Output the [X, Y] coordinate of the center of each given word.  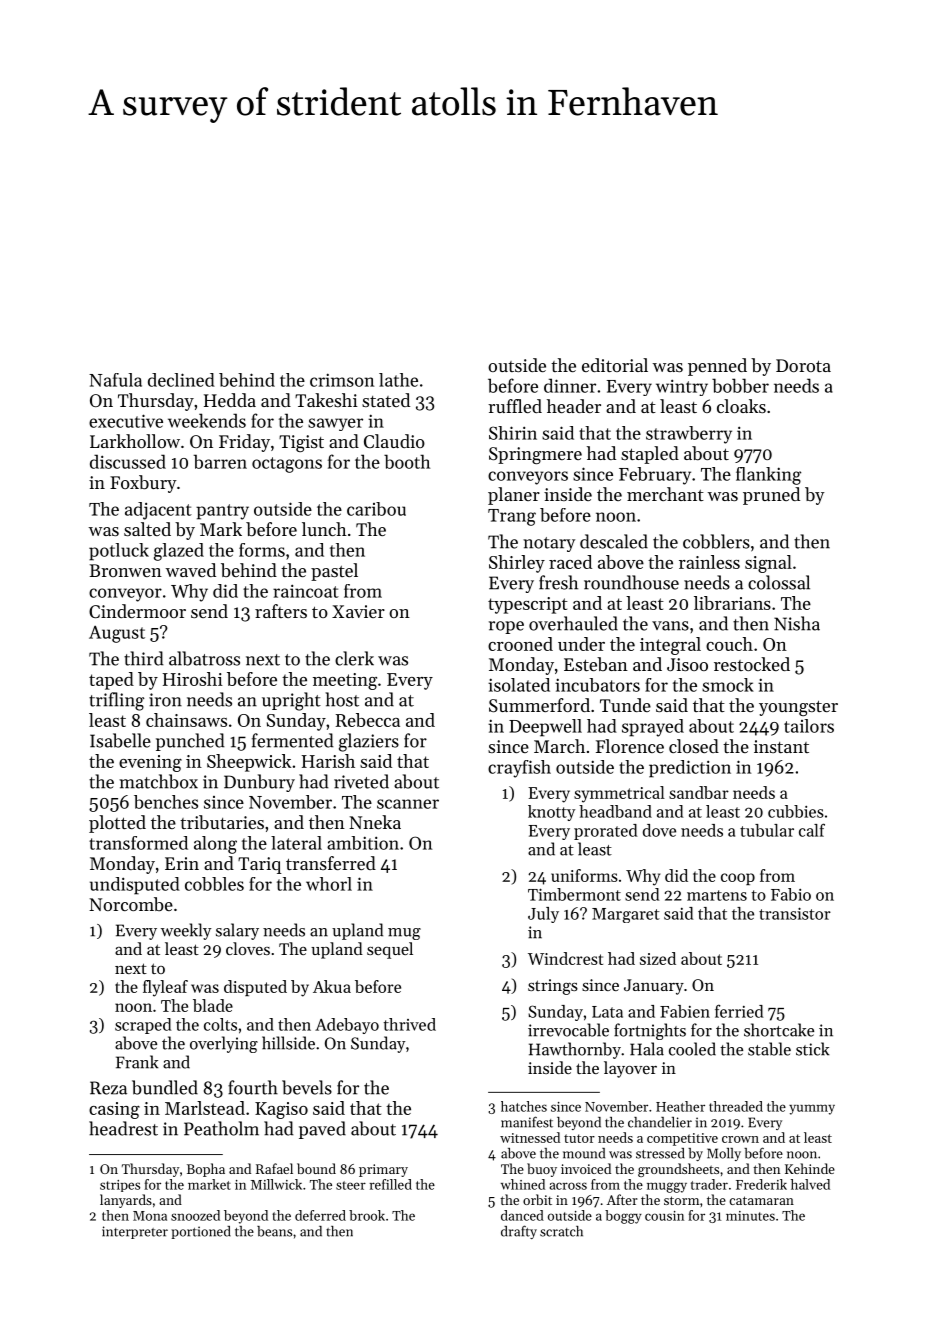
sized [658, 958]
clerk [354, 658]
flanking [768, 476]
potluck [119, 552]
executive [126, 421]
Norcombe [131, 904]
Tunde [625, 705]
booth [407, 461]
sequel [390, 950]
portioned [201, 1232]
